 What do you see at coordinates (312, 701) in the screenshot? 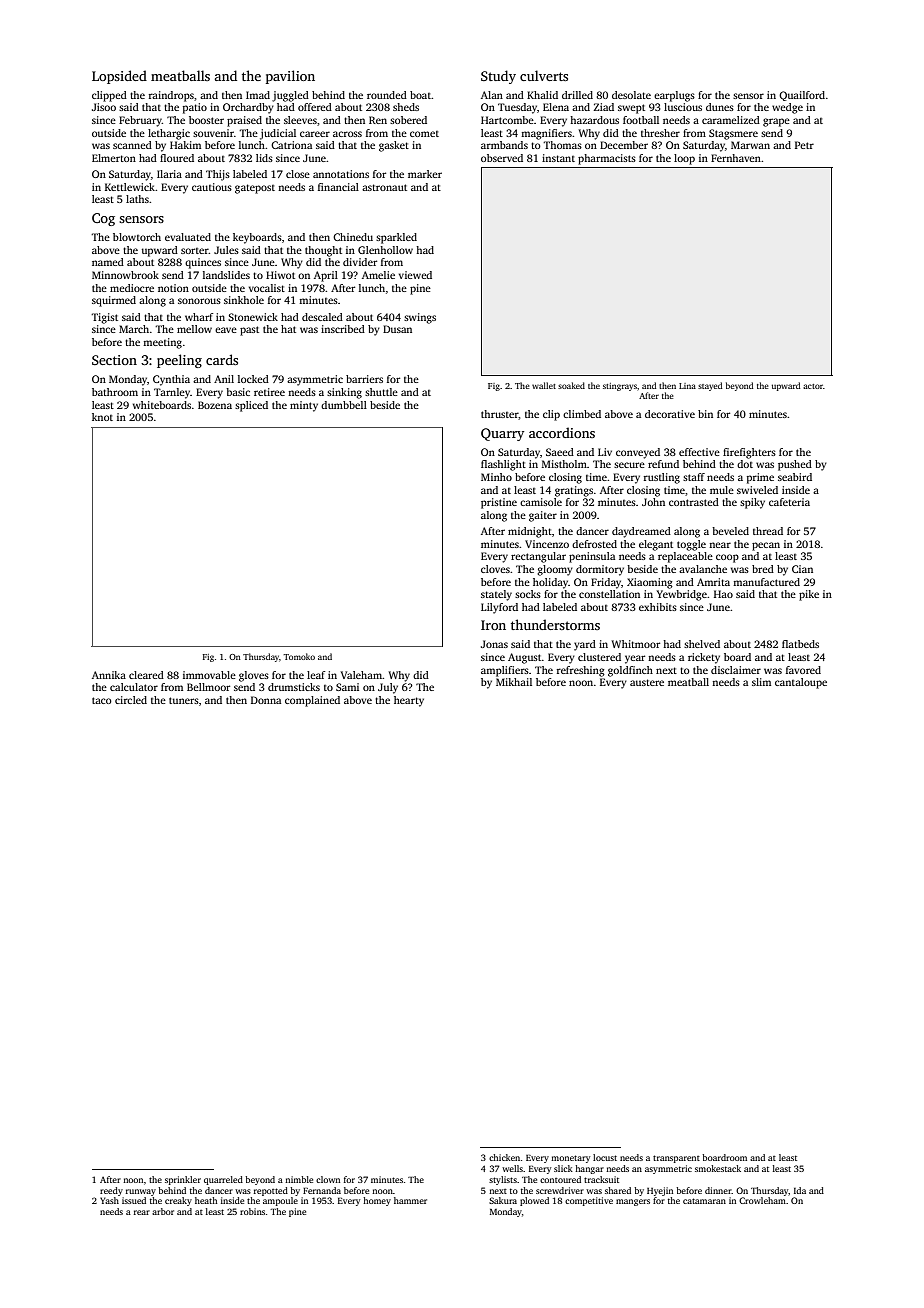
I see `complained` at bounding box center [312, 701].
